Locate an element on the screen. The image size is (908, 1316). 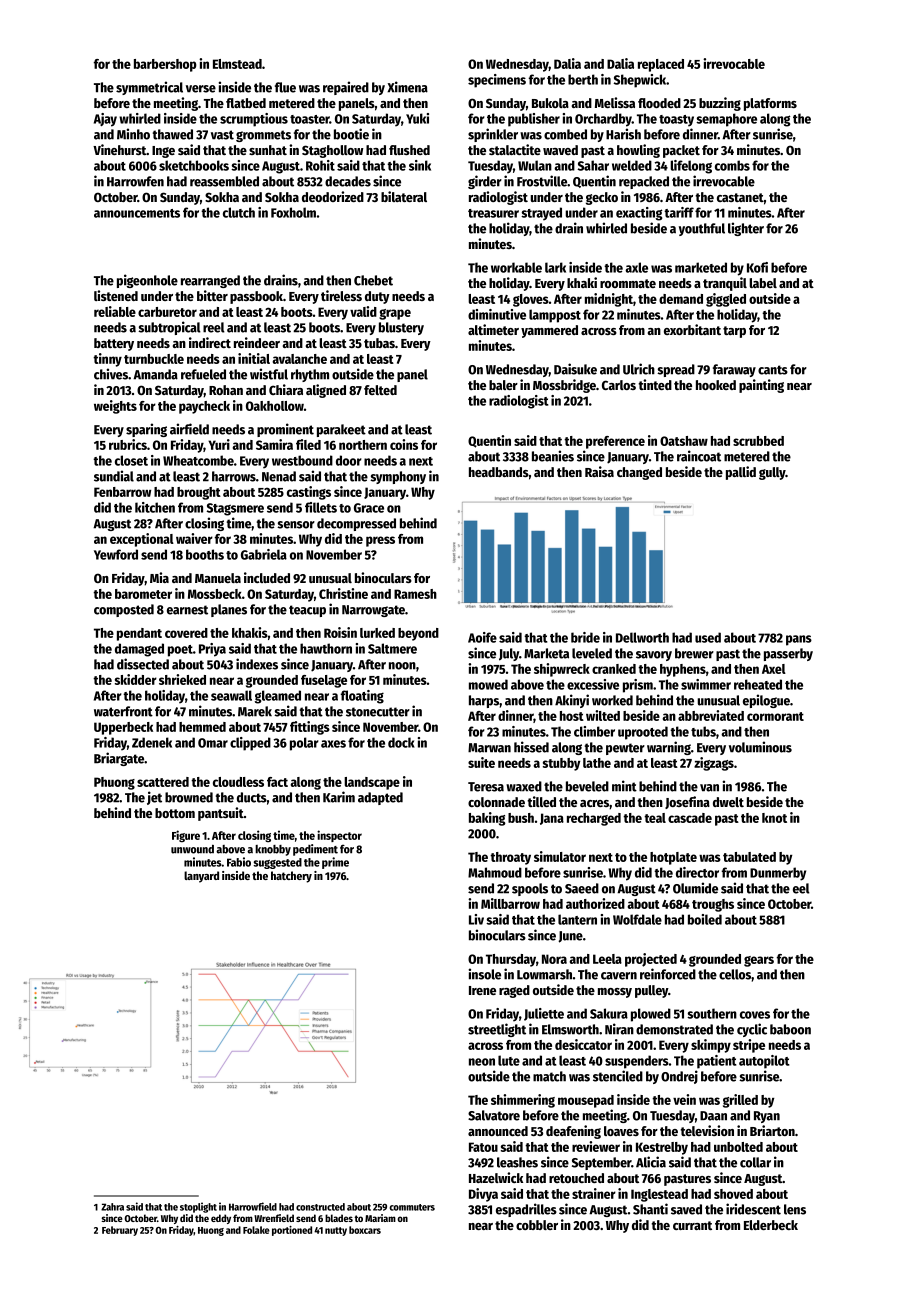
Harrowfield is located at coordinates (253, 1206).
